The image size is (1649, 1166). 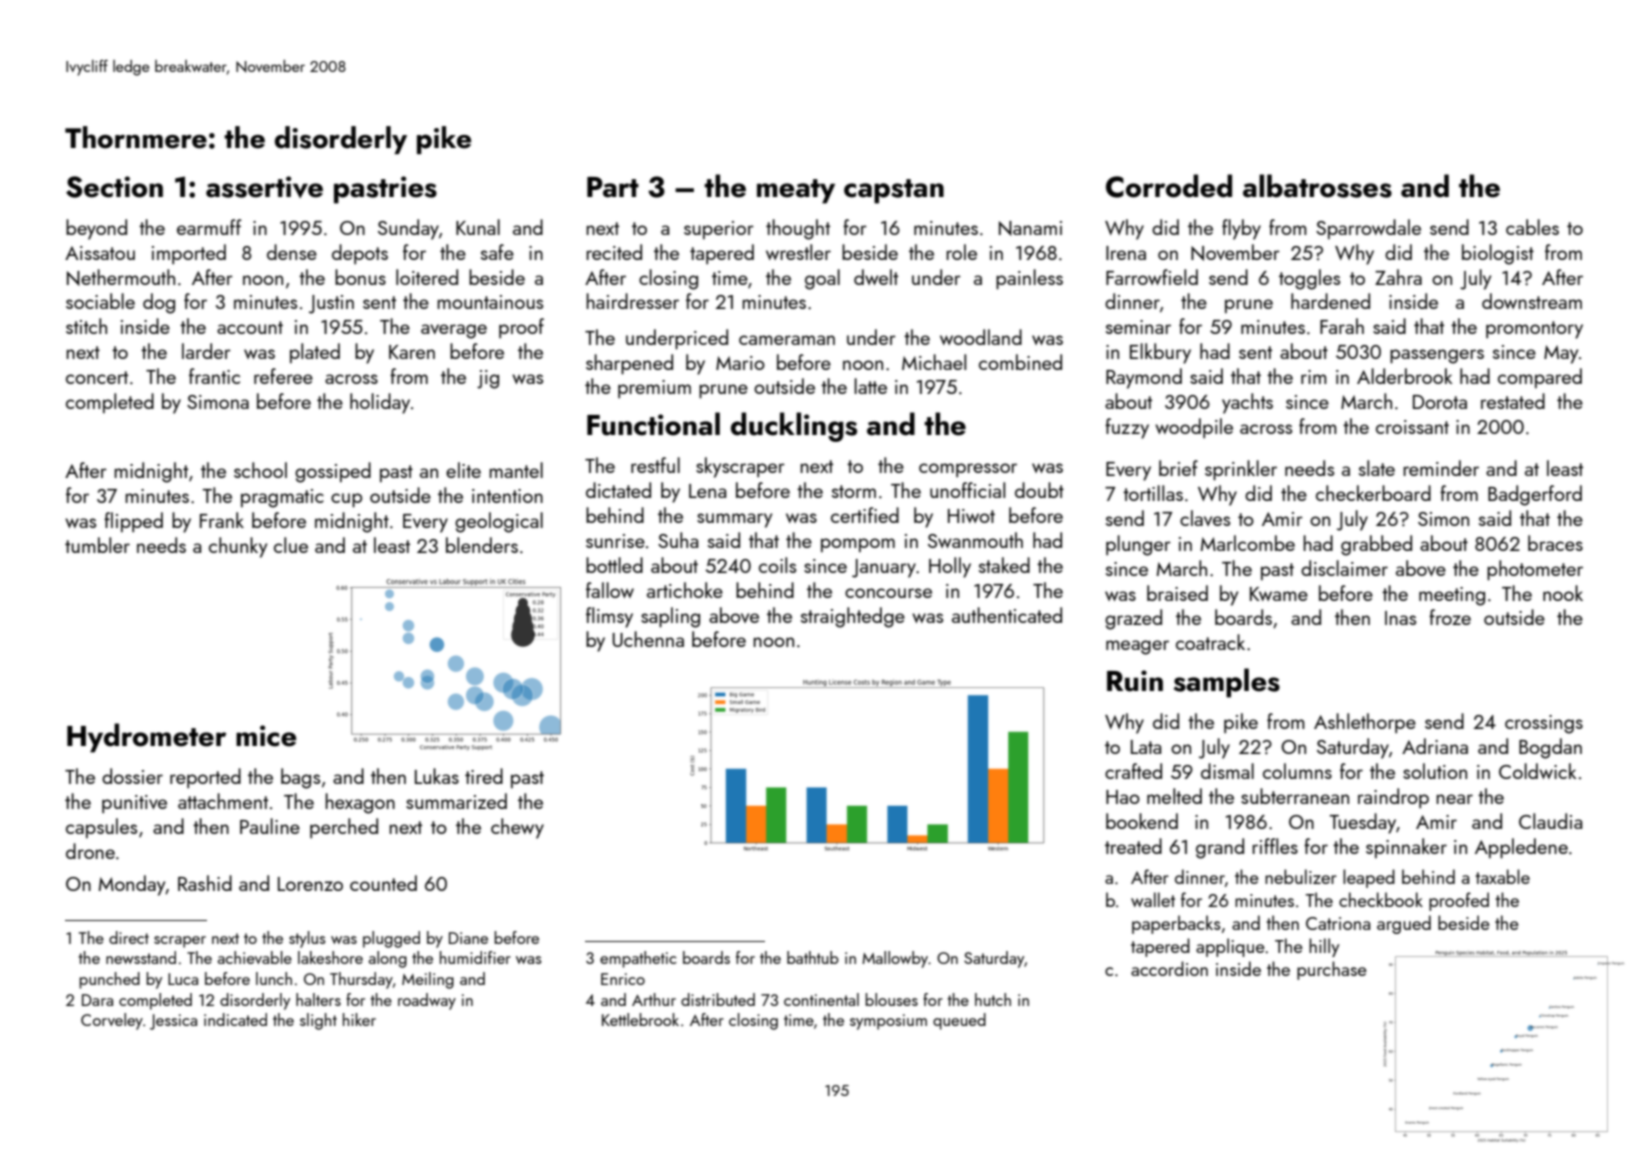 What do you see at coordinates (260, 470) in the page?
I see `school` at bounding box center [260, 470].
